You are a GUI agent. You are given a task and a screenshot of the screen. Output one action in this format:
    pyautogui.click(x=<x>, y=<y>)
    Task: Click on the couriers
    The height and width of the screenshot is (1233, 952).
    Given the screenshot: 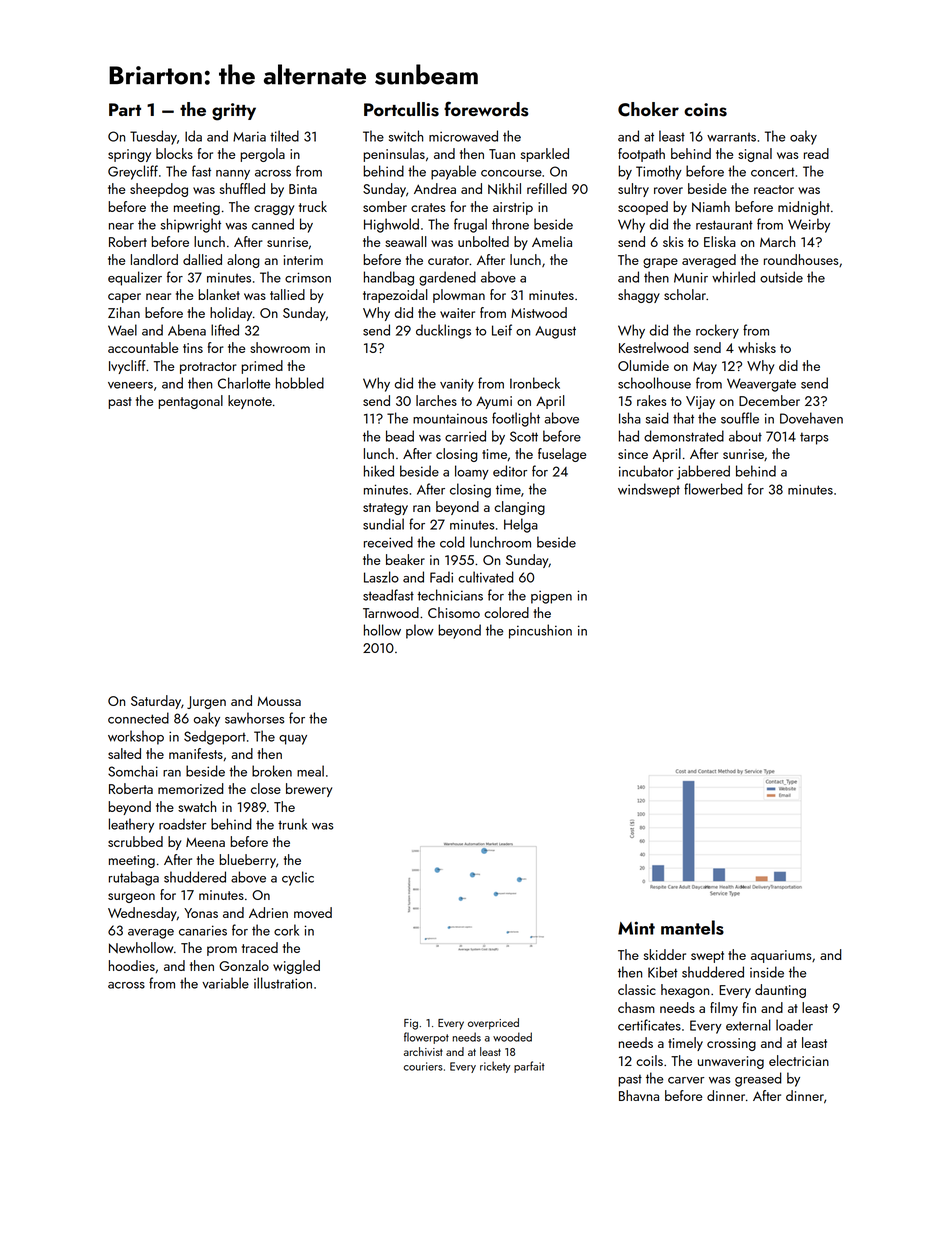 What is the action you would take?
    pyautogui.click(x=423, y=1066)
